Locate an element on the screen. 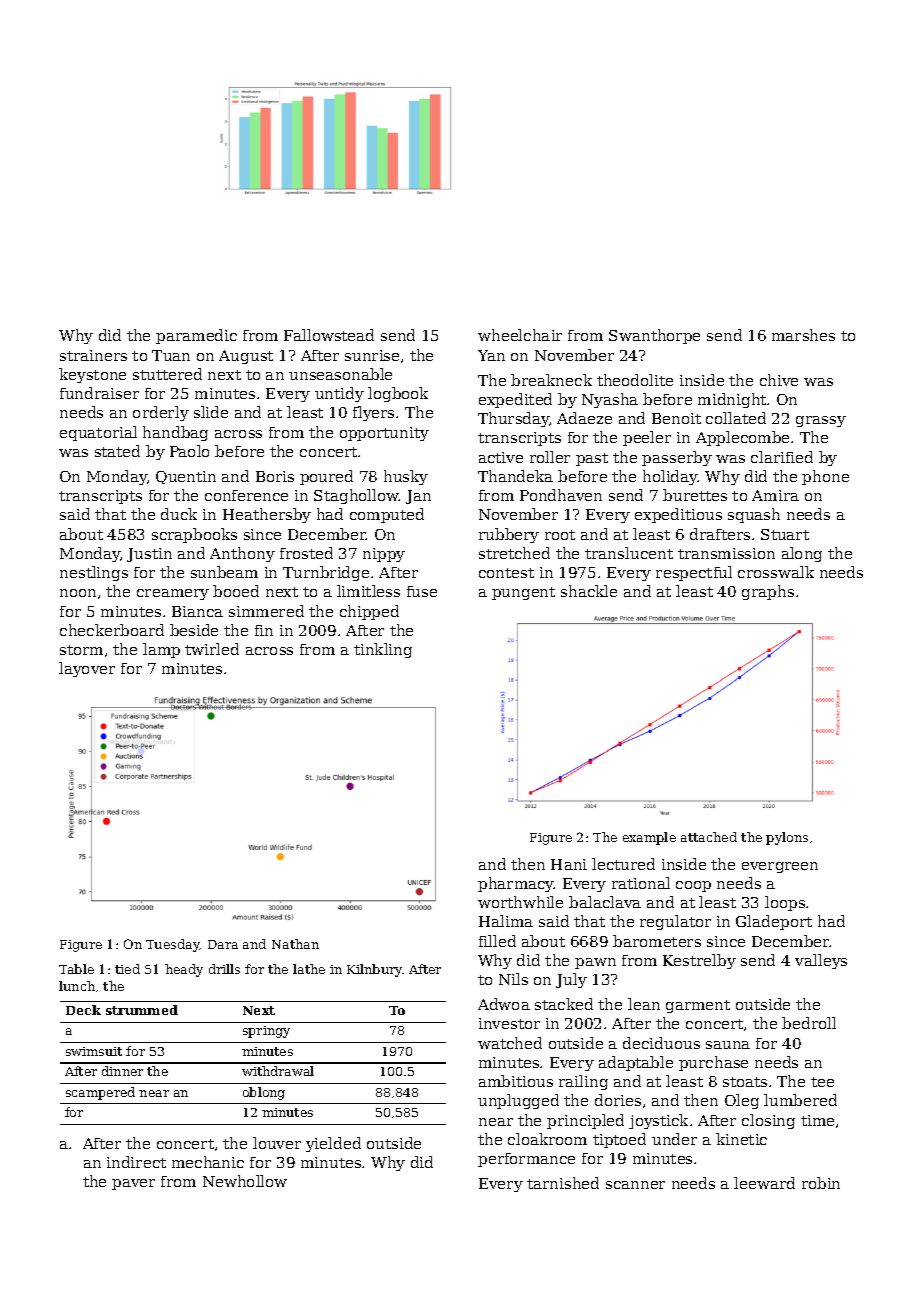 The height and width of the screenshot is (1308, 924). Amira is located at coordinates (775, 495).
